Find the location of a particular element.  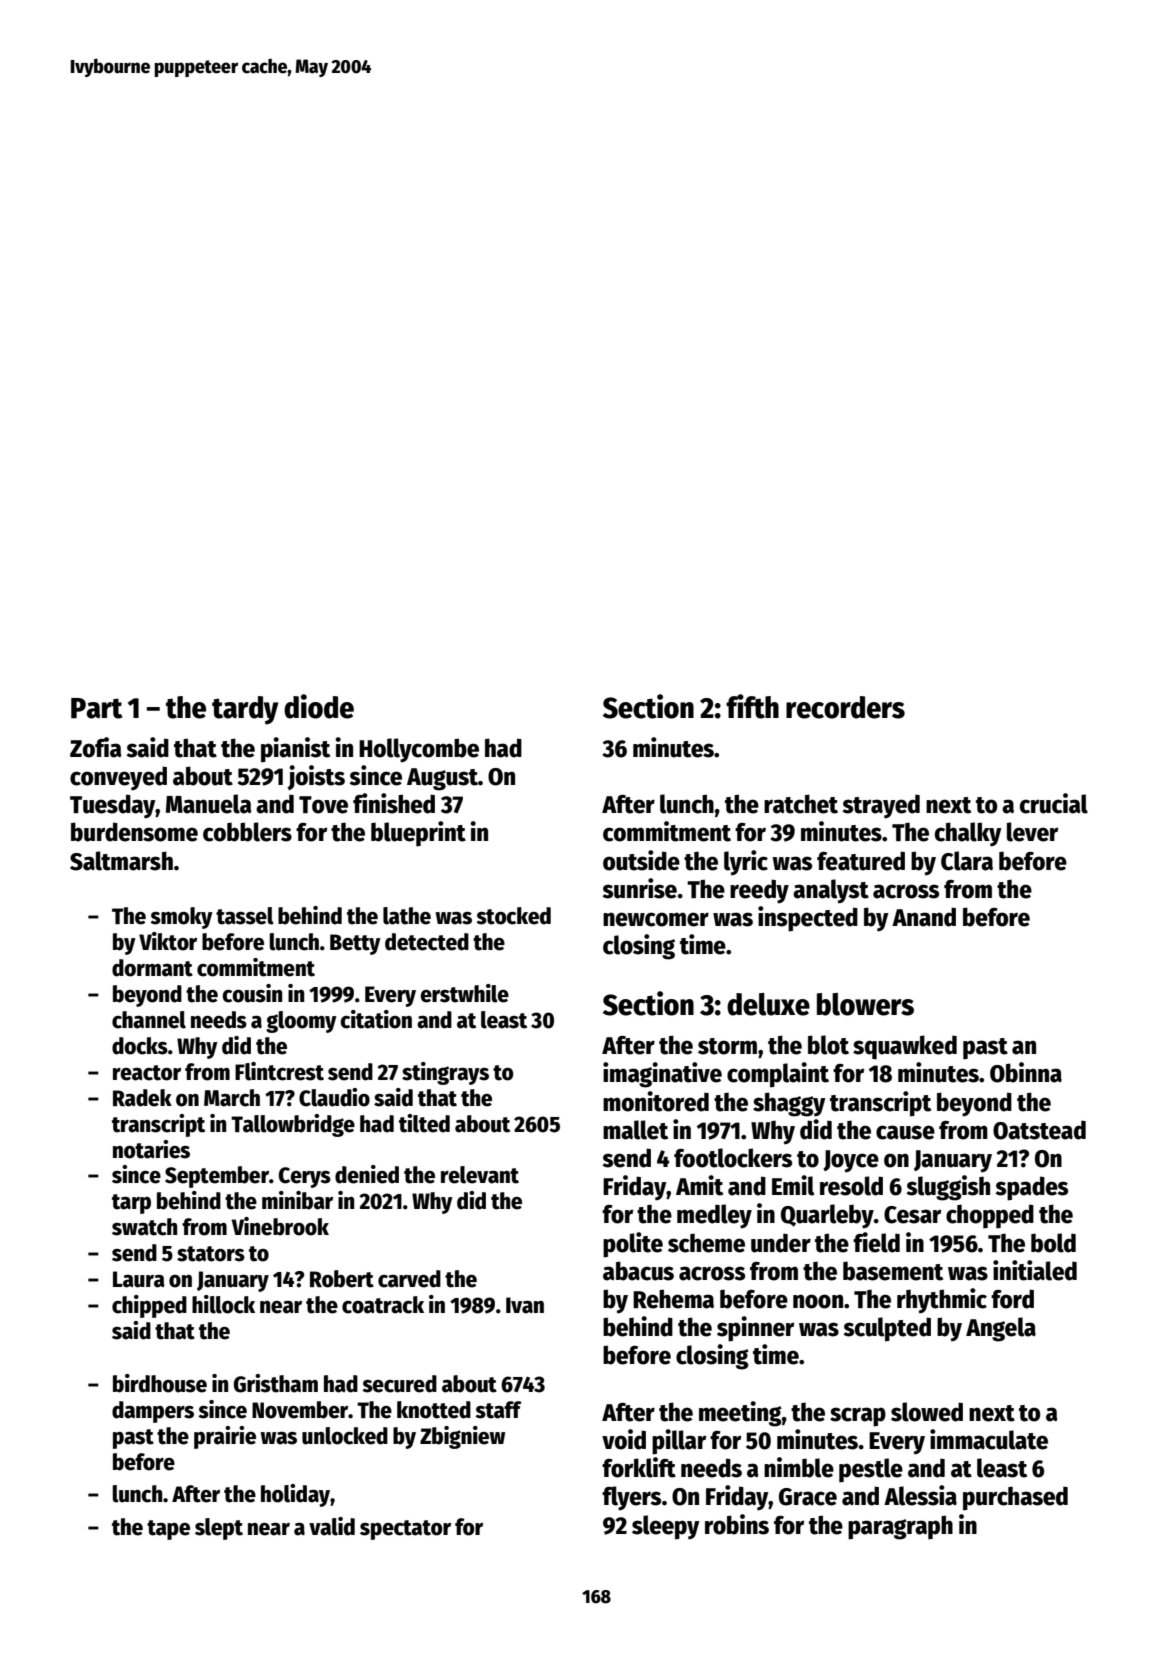

ratchet is located at coordinates (801, 804).
